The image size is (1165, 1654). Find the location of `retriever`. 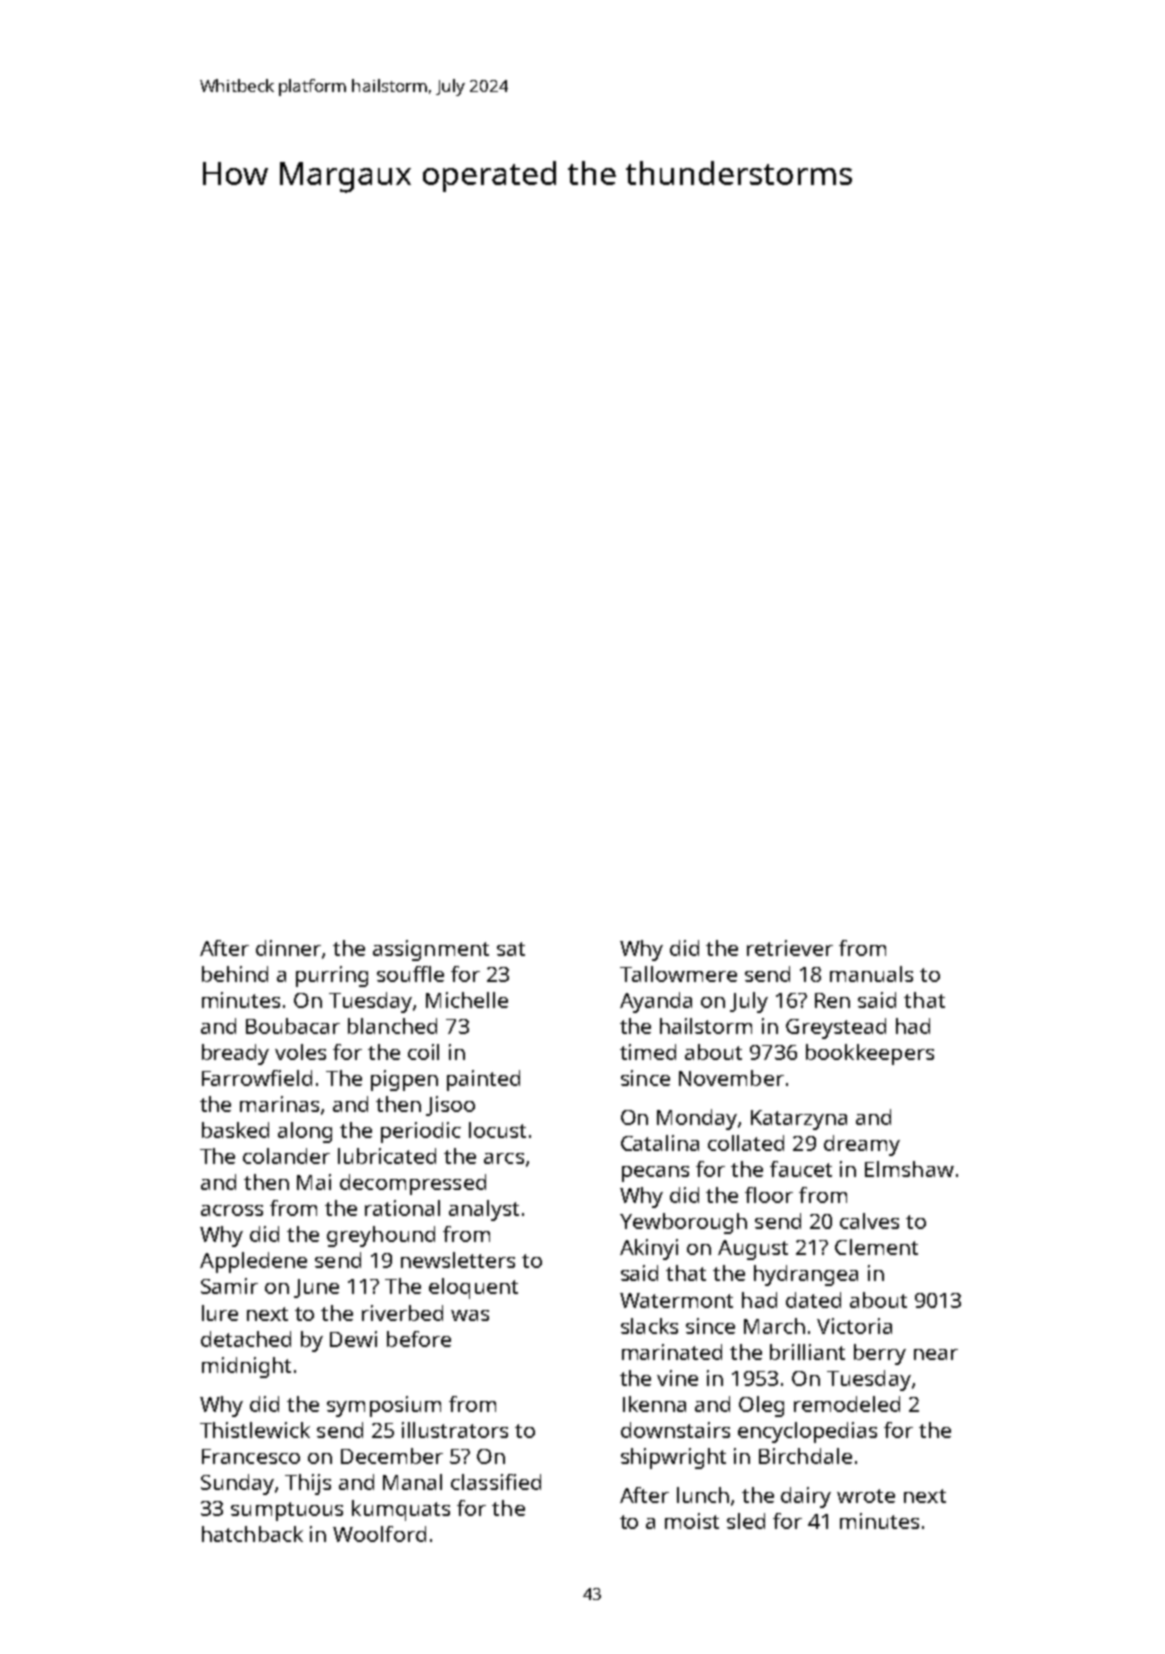

retriever is located at coordinates (790, 948).
